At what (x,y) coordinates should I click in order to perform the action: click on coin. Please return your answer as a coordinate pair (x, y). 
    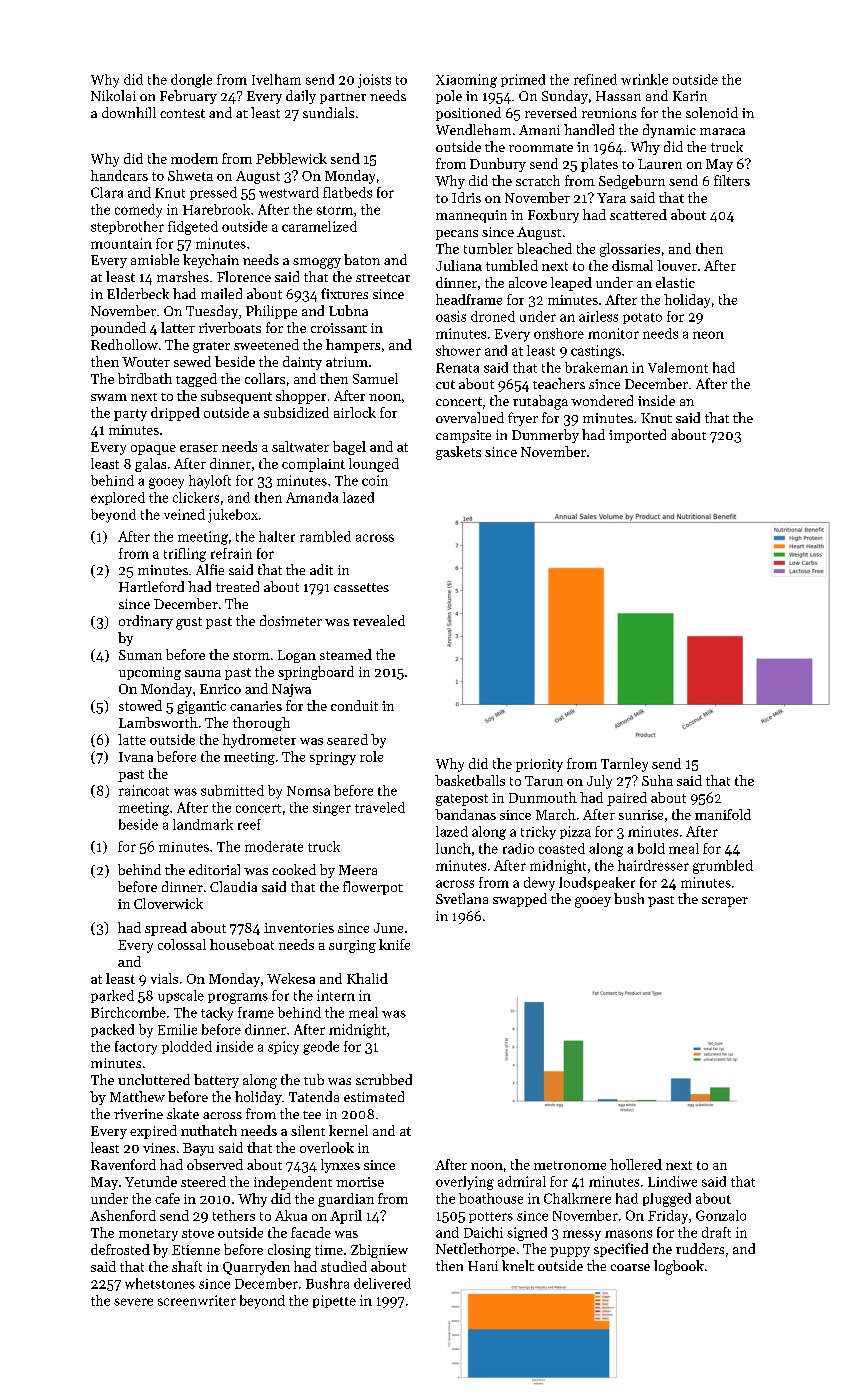
    Looking at the image, I should click on (375, 480).
